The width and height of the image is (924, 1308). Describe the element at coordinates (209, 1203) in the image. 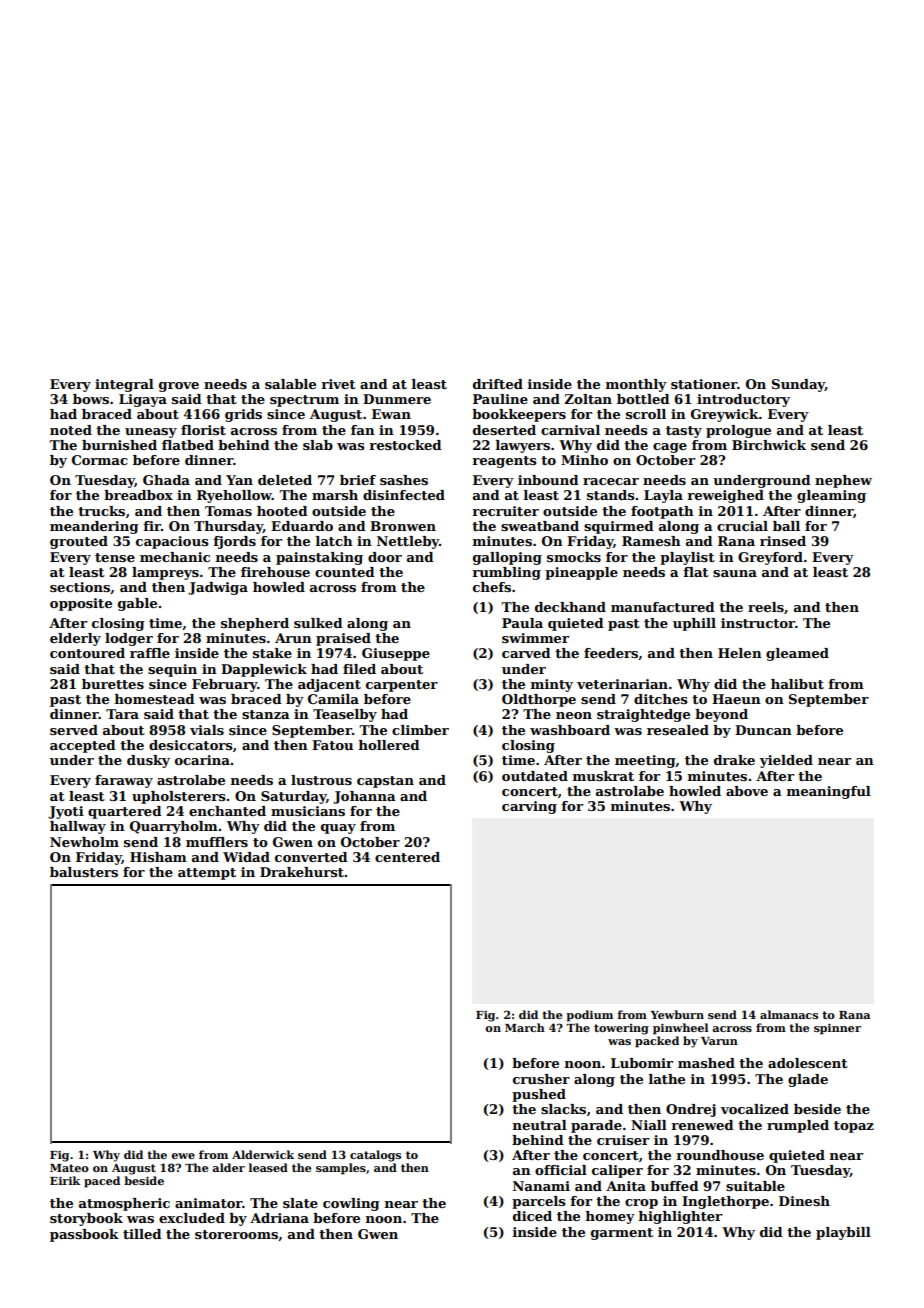

I see `animator` at that location.
